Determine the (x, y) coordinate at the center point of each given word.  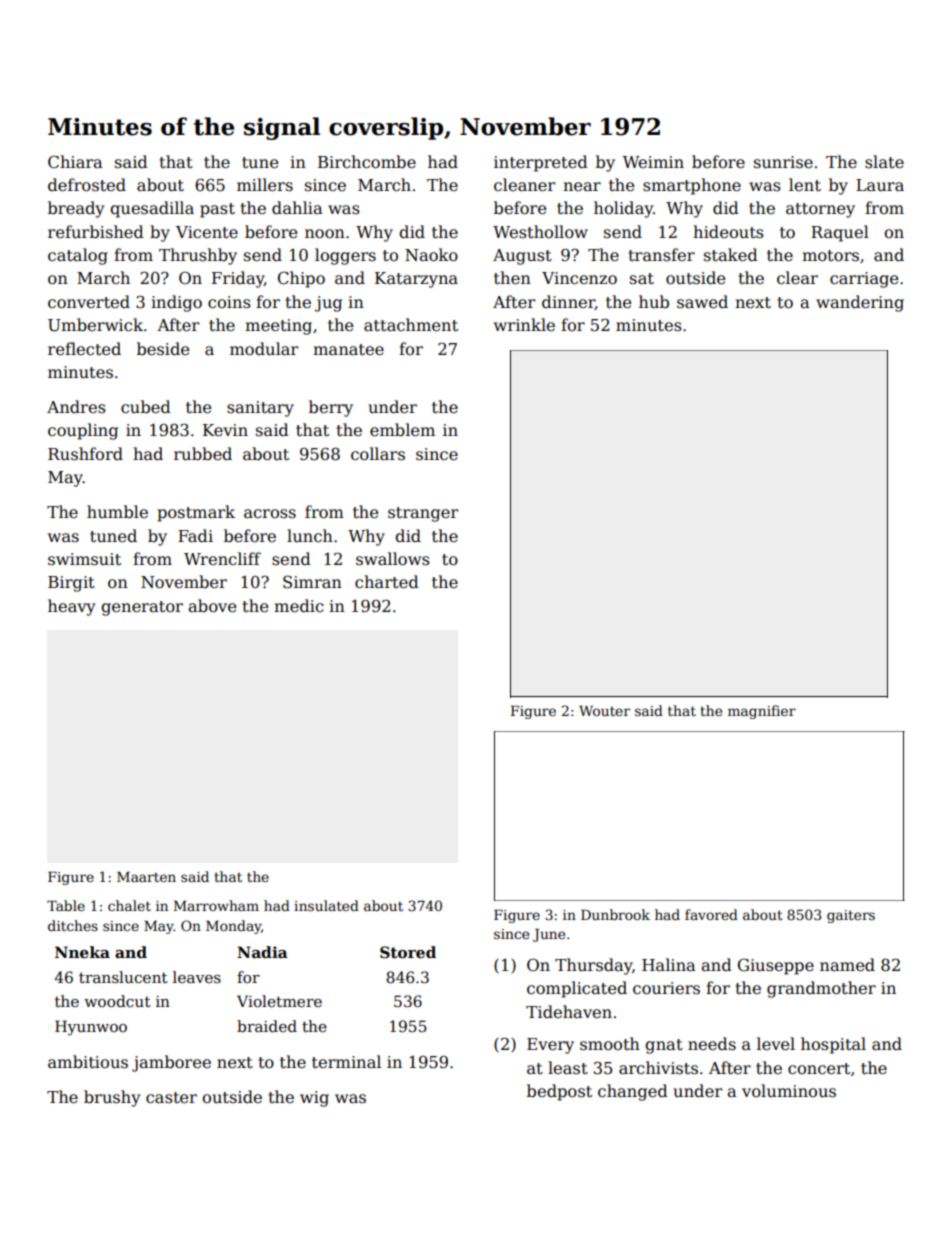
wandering (860, 303)
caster (171, 1098)
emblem (402, 430)
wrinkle (524, 324)
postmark (196, 513)
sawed (702, 302)
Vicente (207, 232)
